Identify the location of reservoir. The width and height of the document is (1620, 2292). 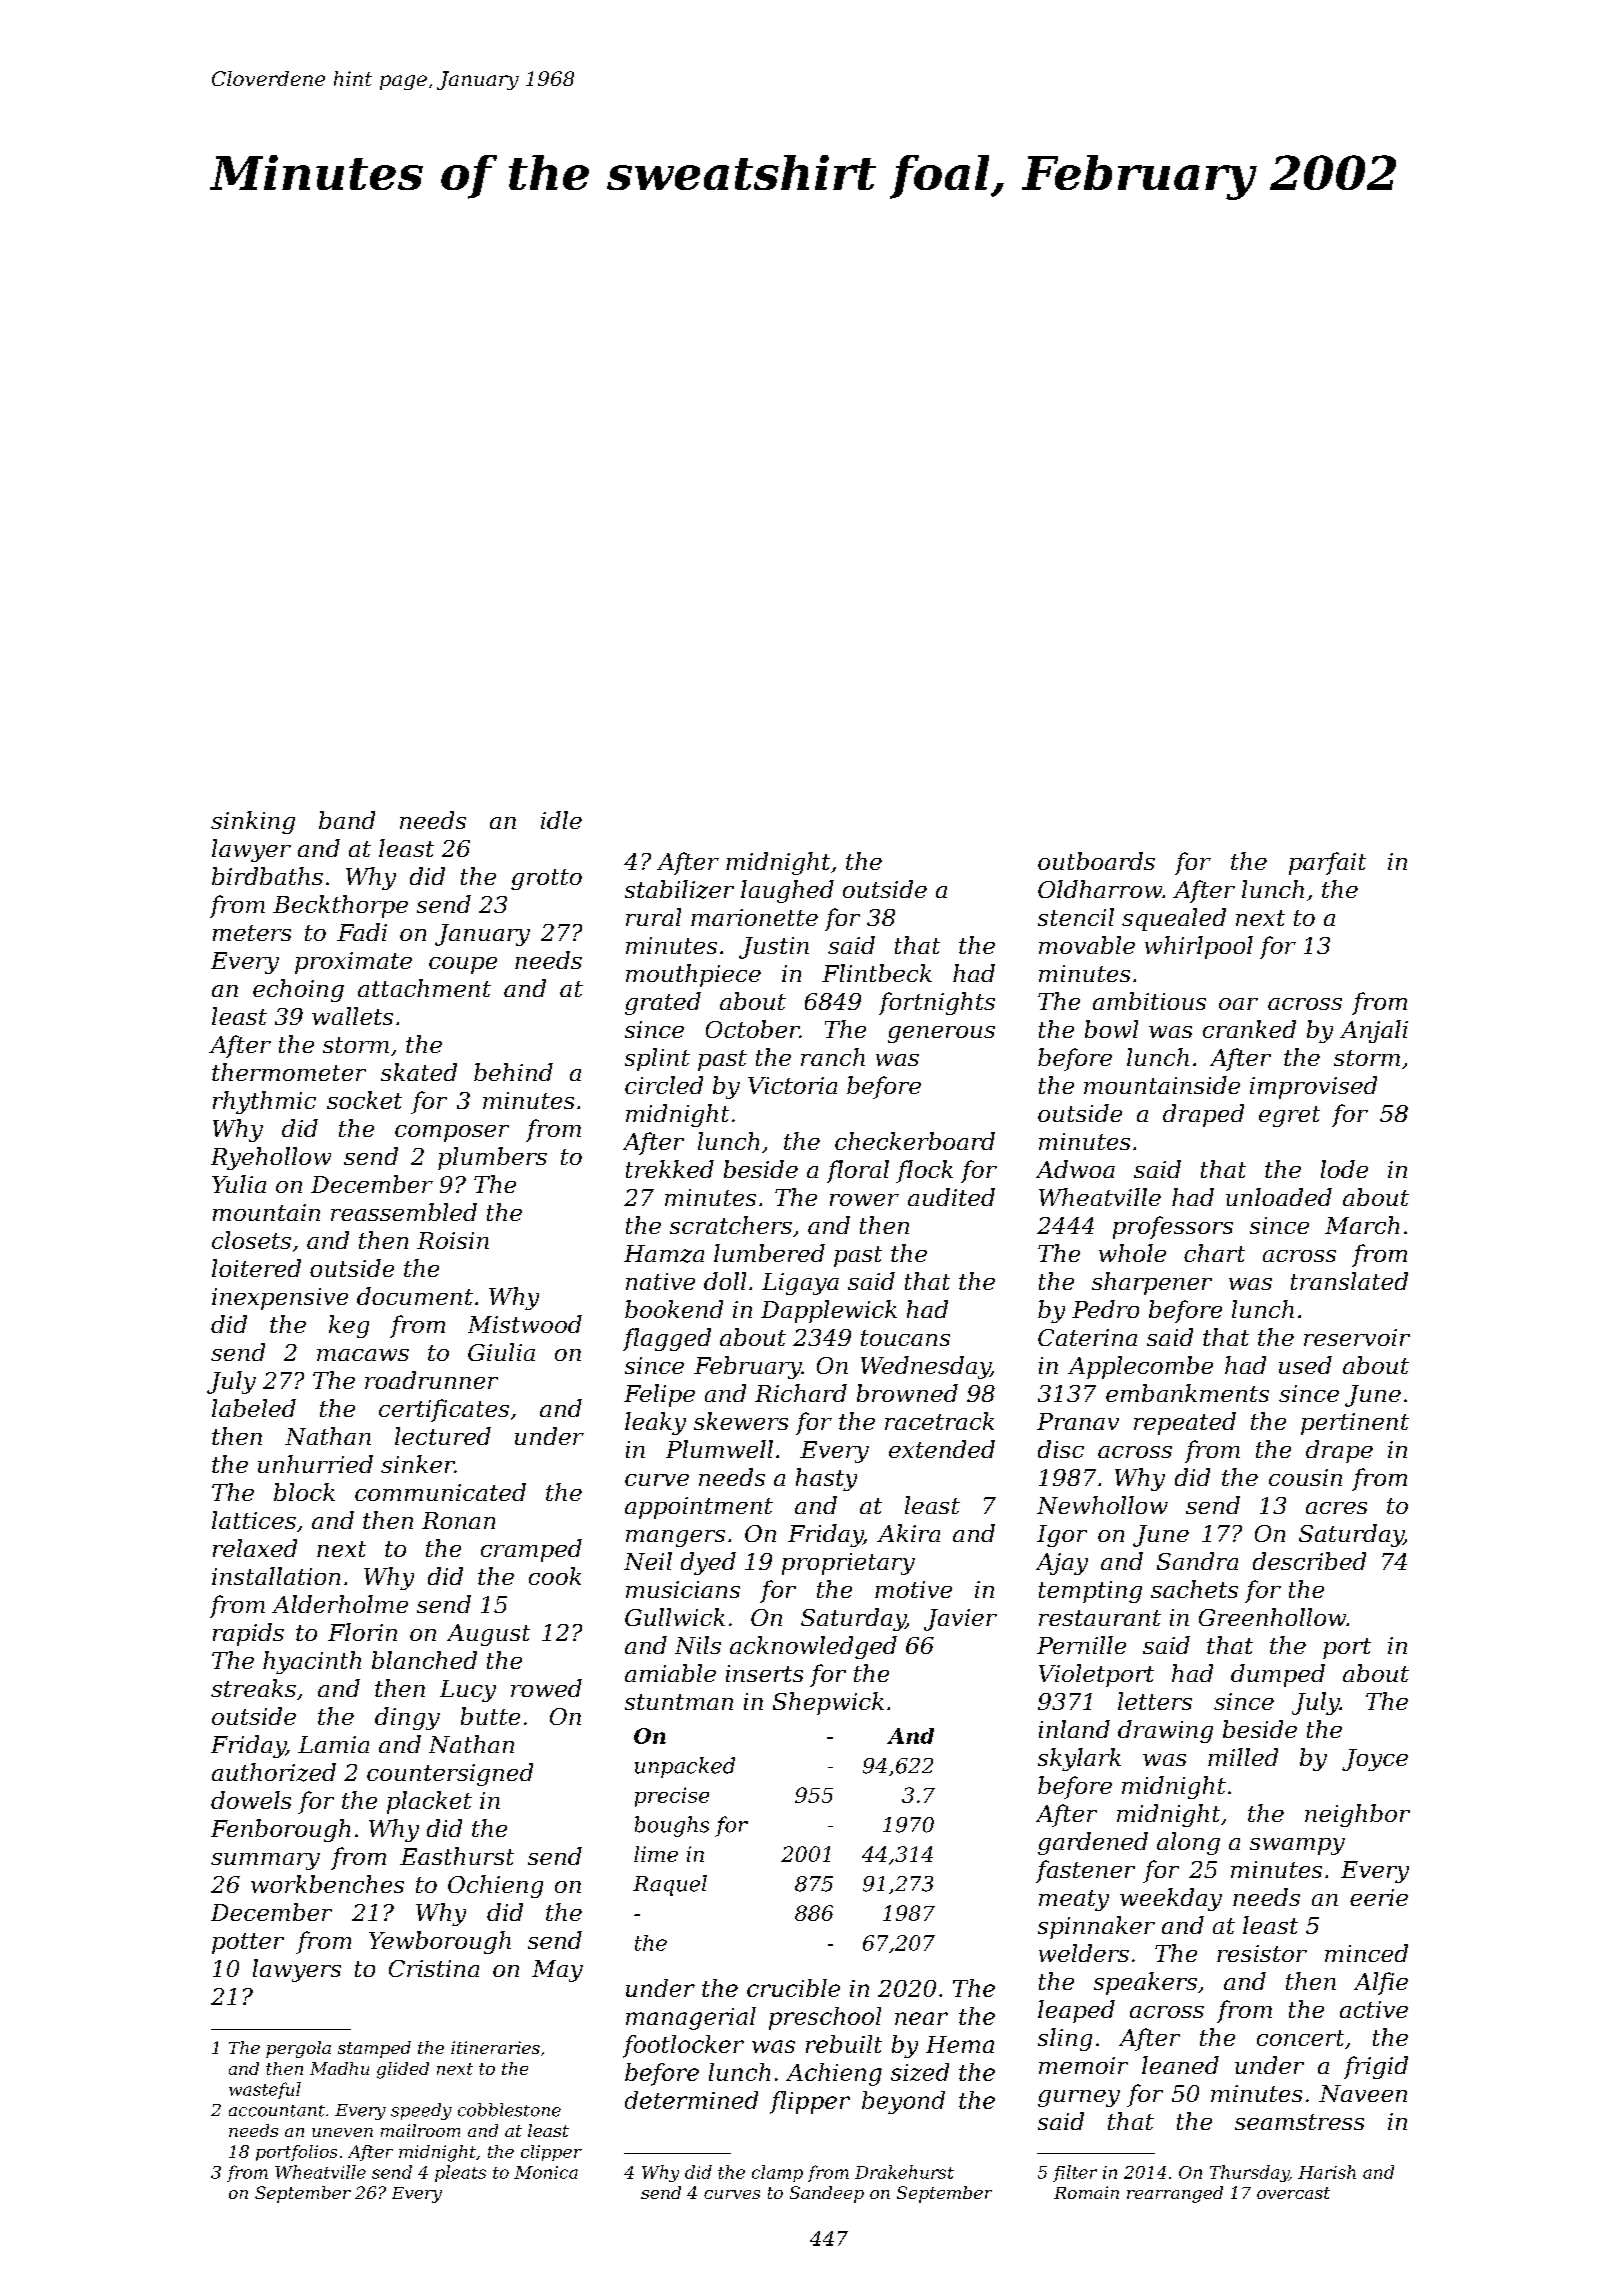
(1357, 1337).
